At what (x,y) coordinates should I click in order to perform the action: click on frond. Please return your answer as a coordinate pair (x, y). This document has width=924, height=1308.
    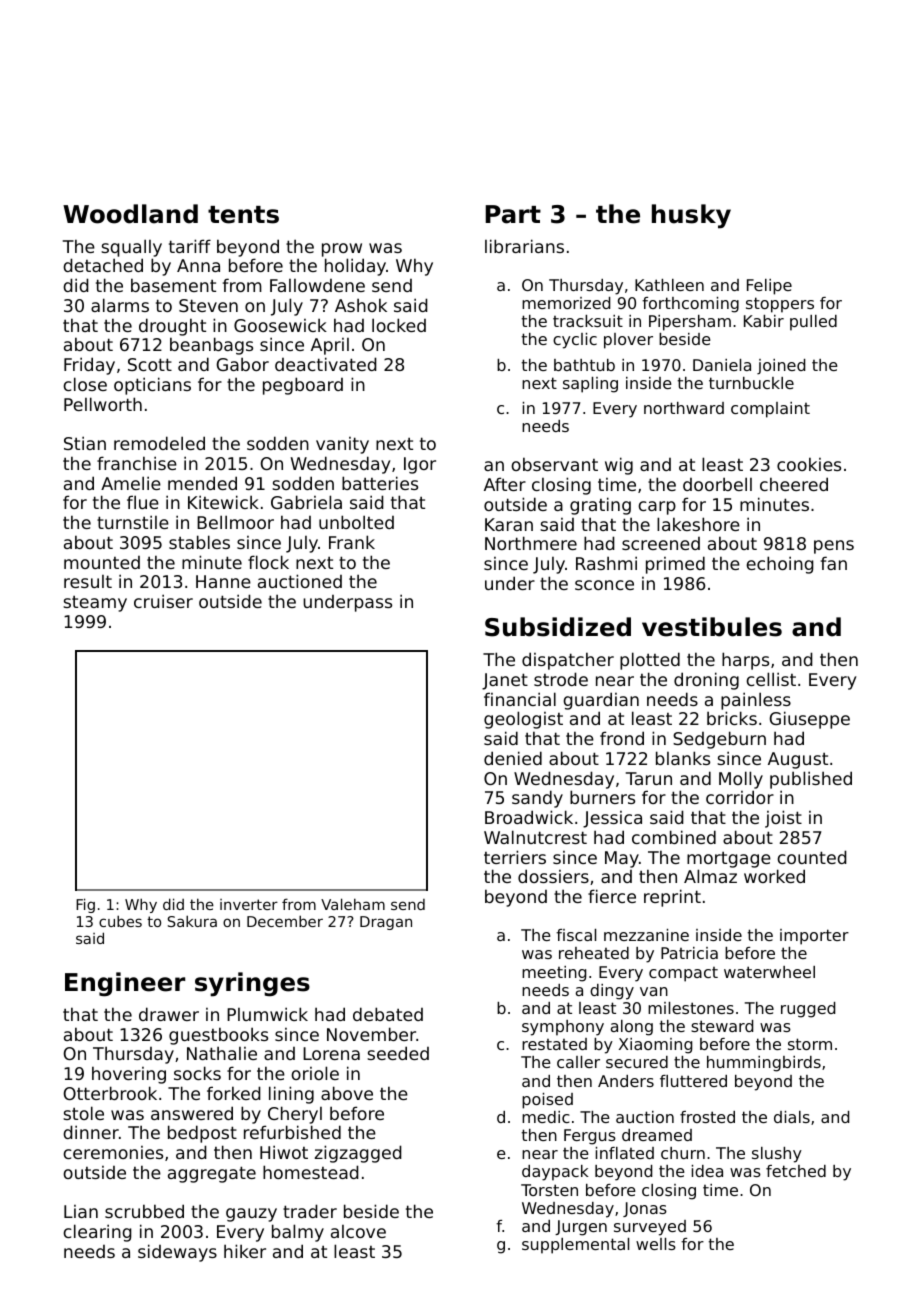
    Looking at the image, I should click on (622, 738).
